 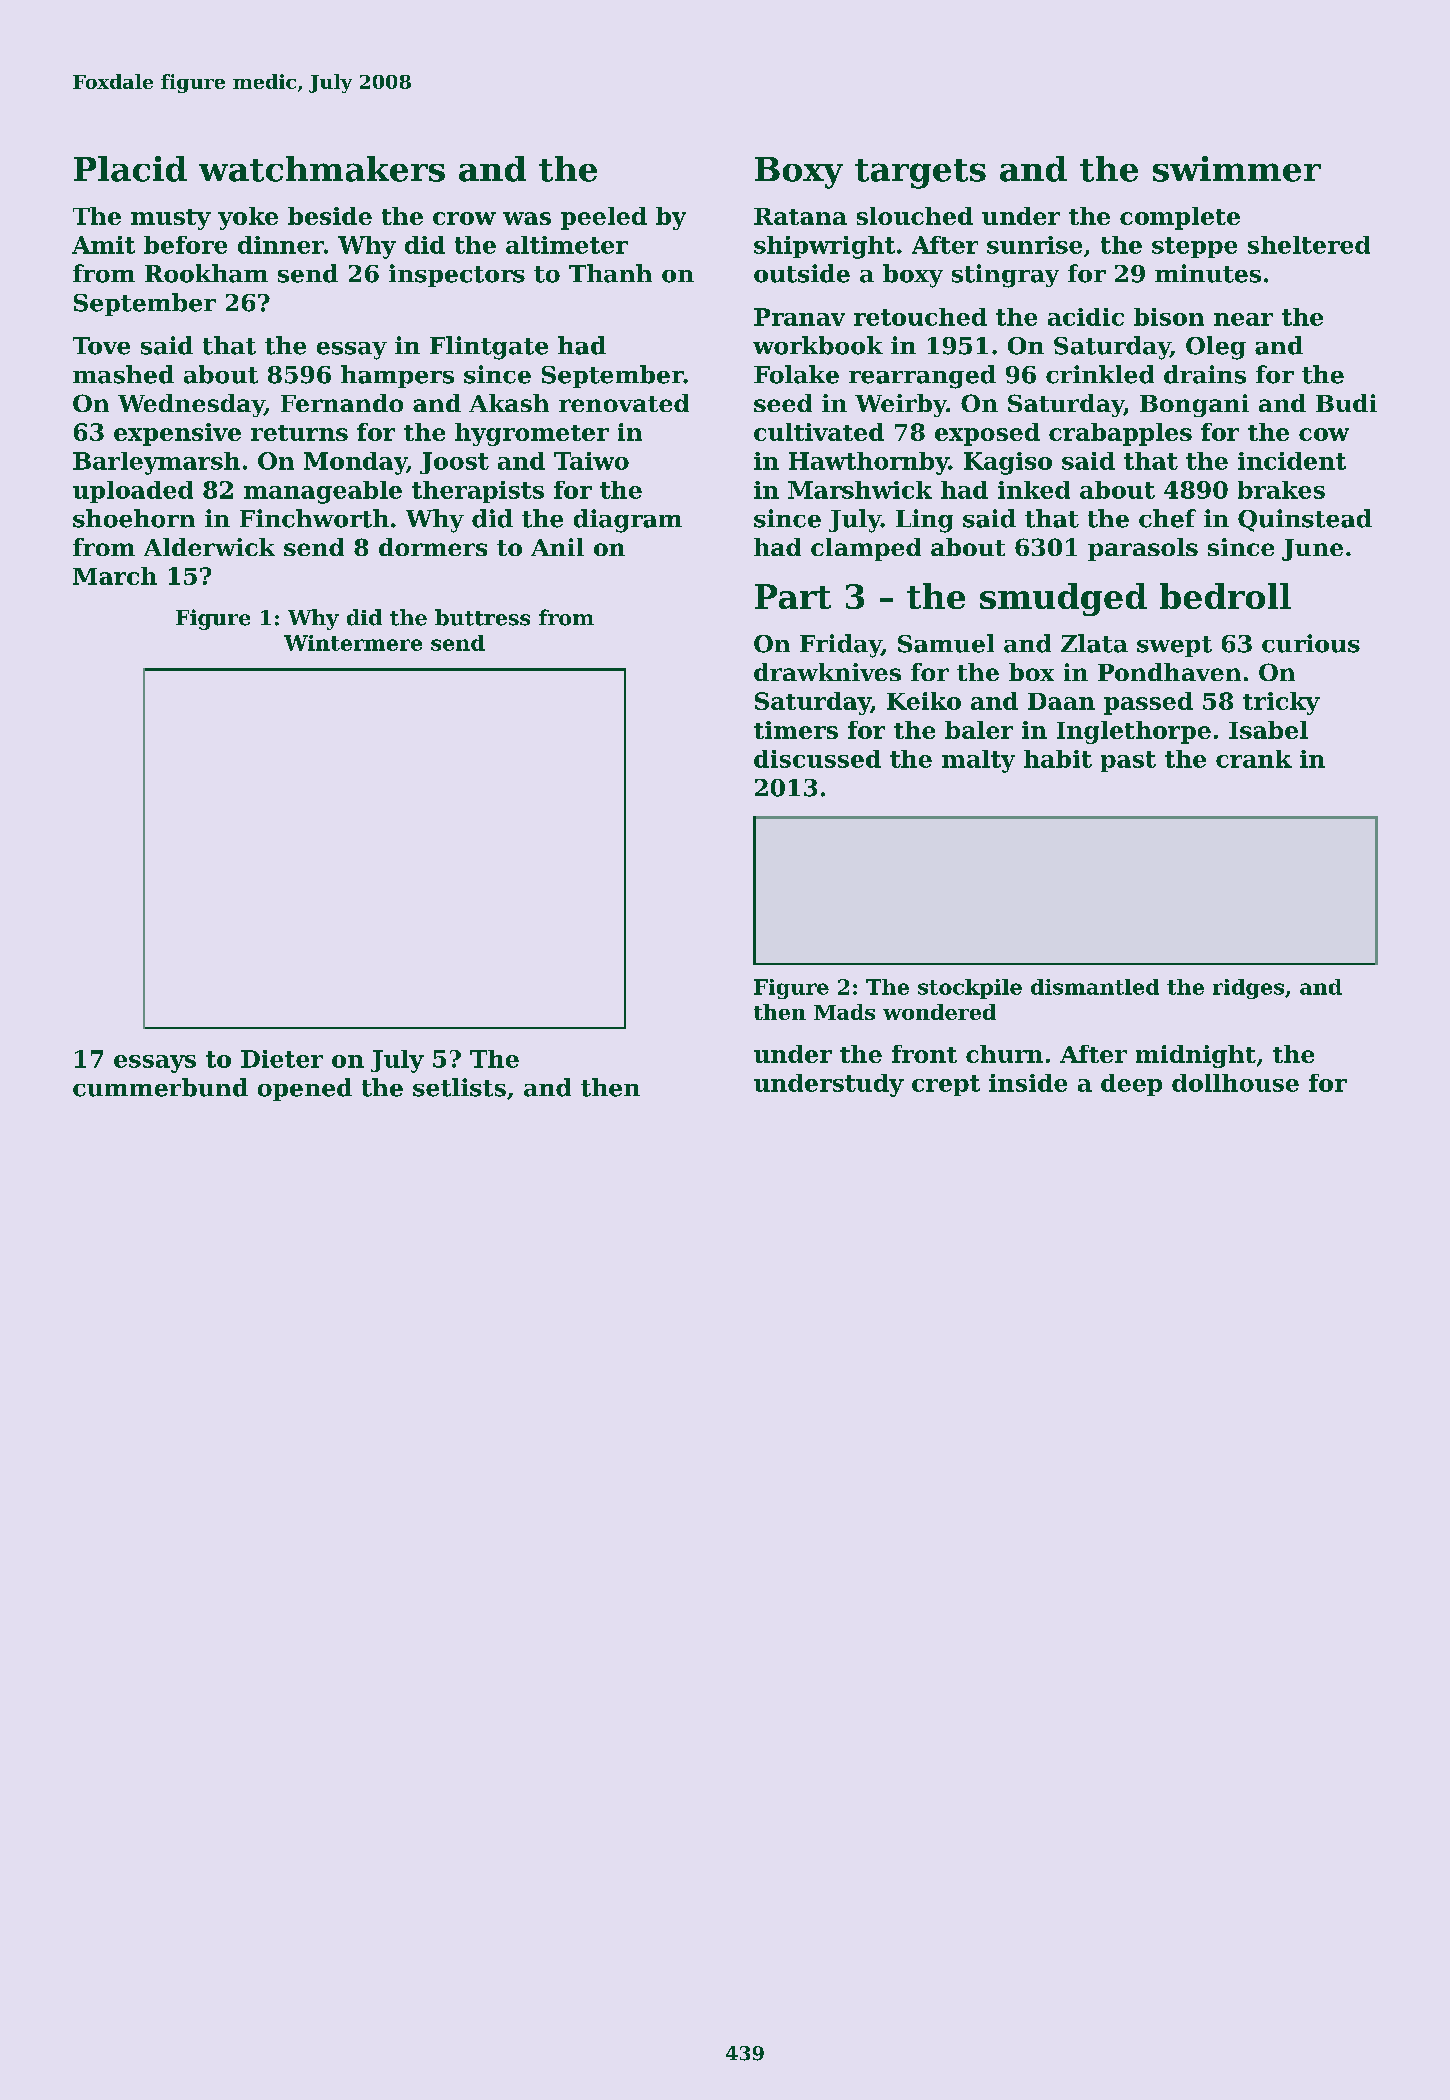 What do you see at coordinates (130, 169) in the screenshot?
I see `Placid` at bounding box center [130, 169].
